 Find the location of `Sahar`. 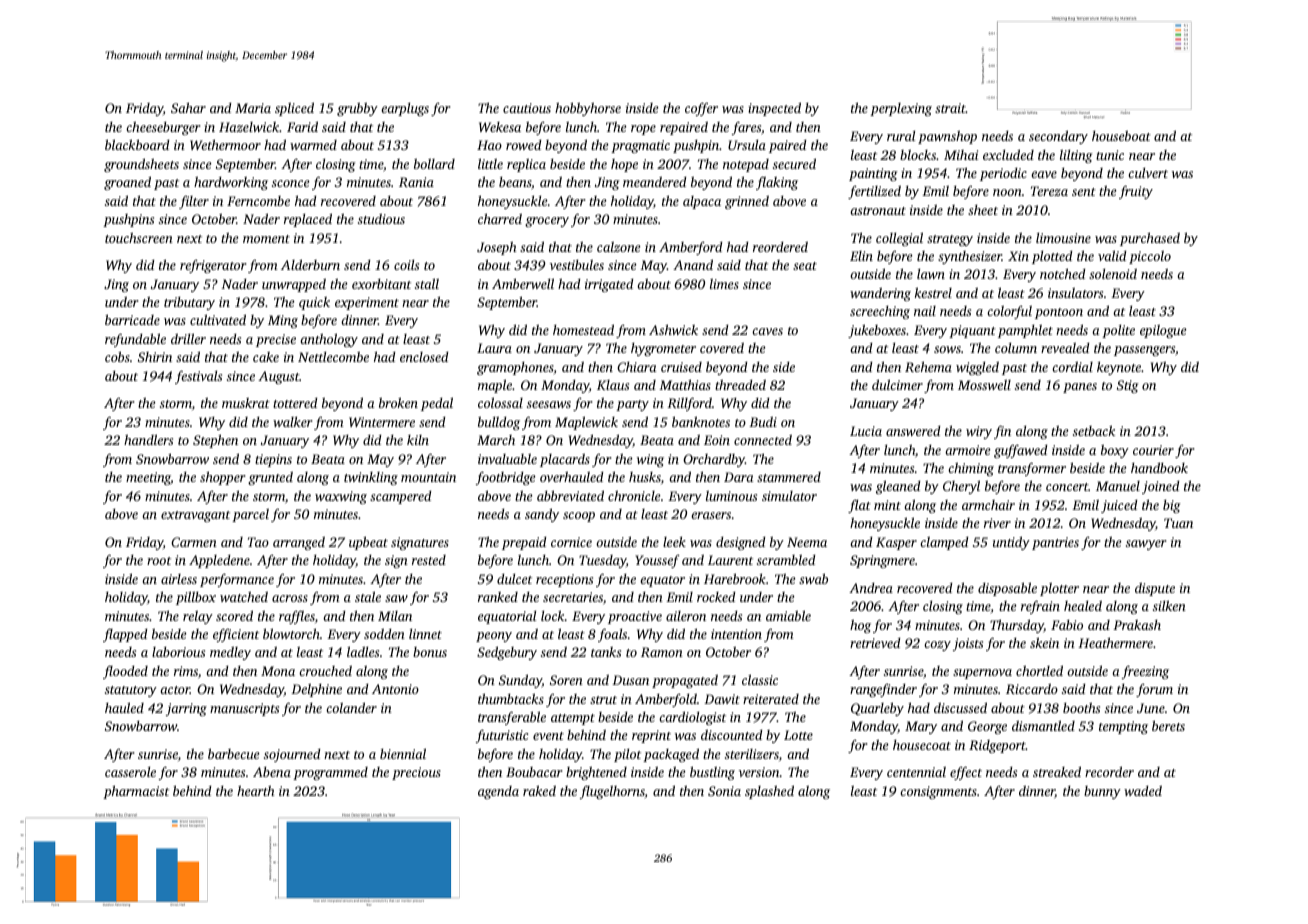

Sahar is located at coordinates (188, 107).
